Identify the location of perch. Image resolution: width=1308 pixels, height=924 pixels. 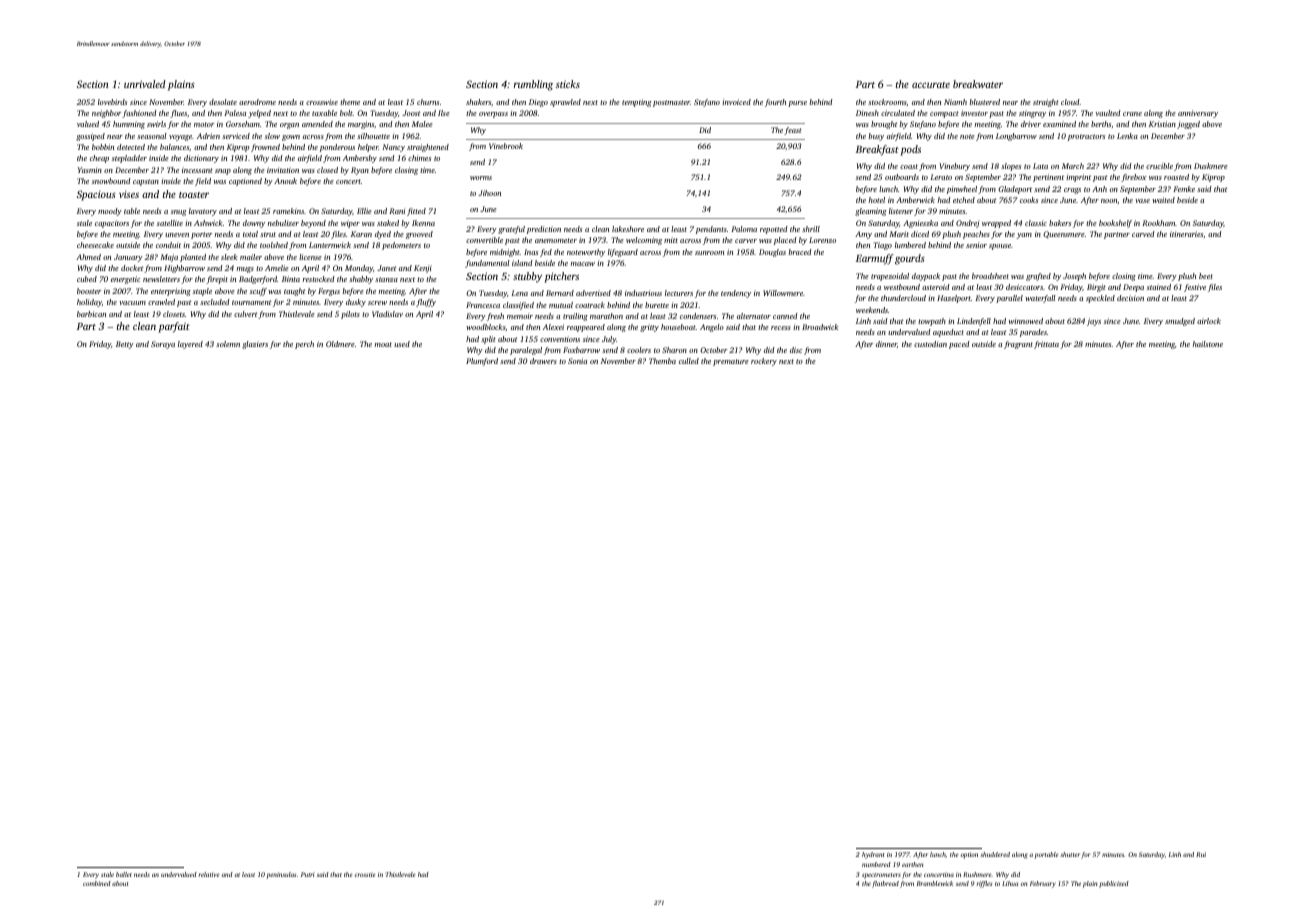
(304, 345).
